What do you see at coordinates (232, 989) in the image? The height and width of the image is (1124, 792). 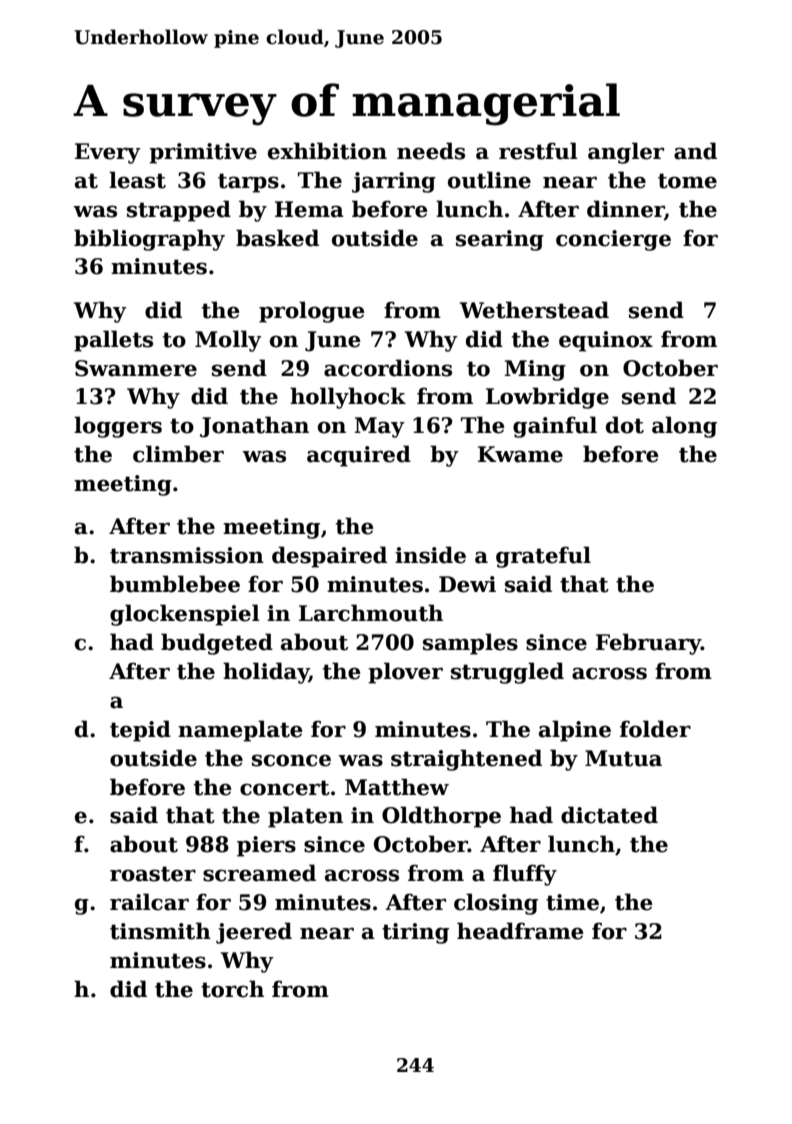 I see `torch` at bounding box center [232, 989].
